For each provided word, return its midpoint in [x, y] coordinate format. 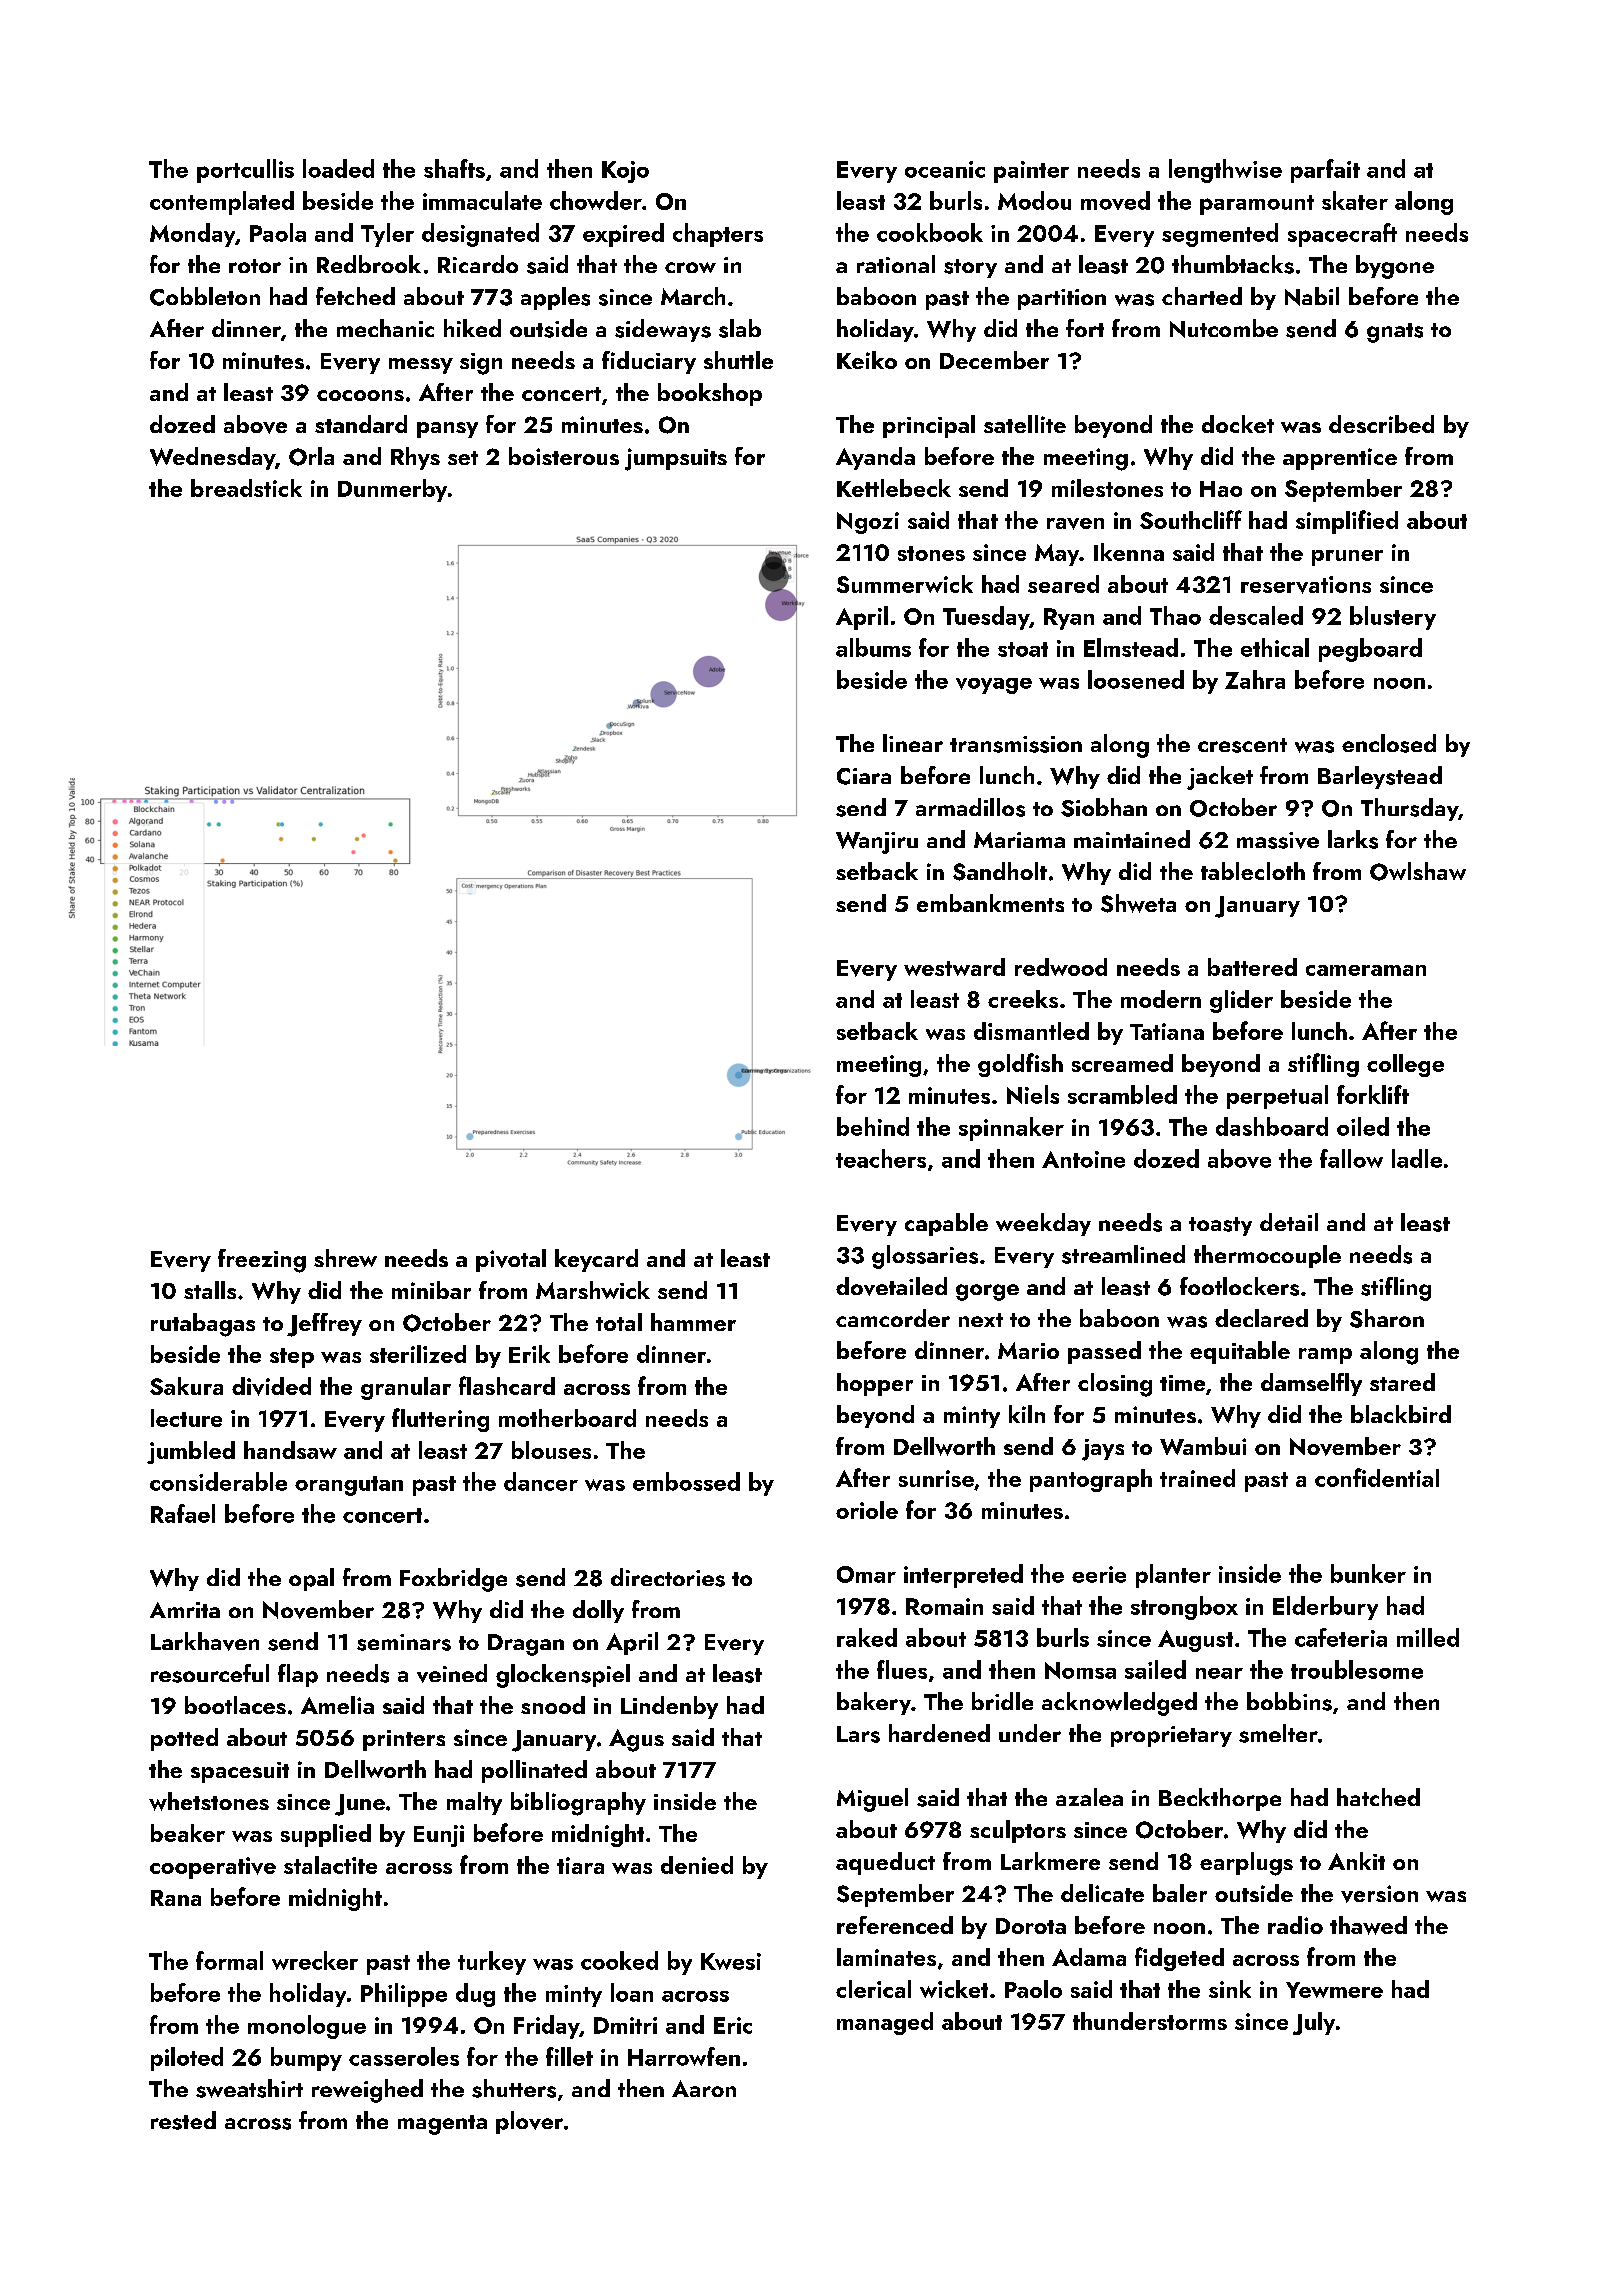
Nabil [1312, 296]
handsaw [290, 1450]
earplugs [1246, 1864]
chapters [718, 235]
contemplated [222, 203]
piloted [187, 2059]
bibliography [578, 1804]
